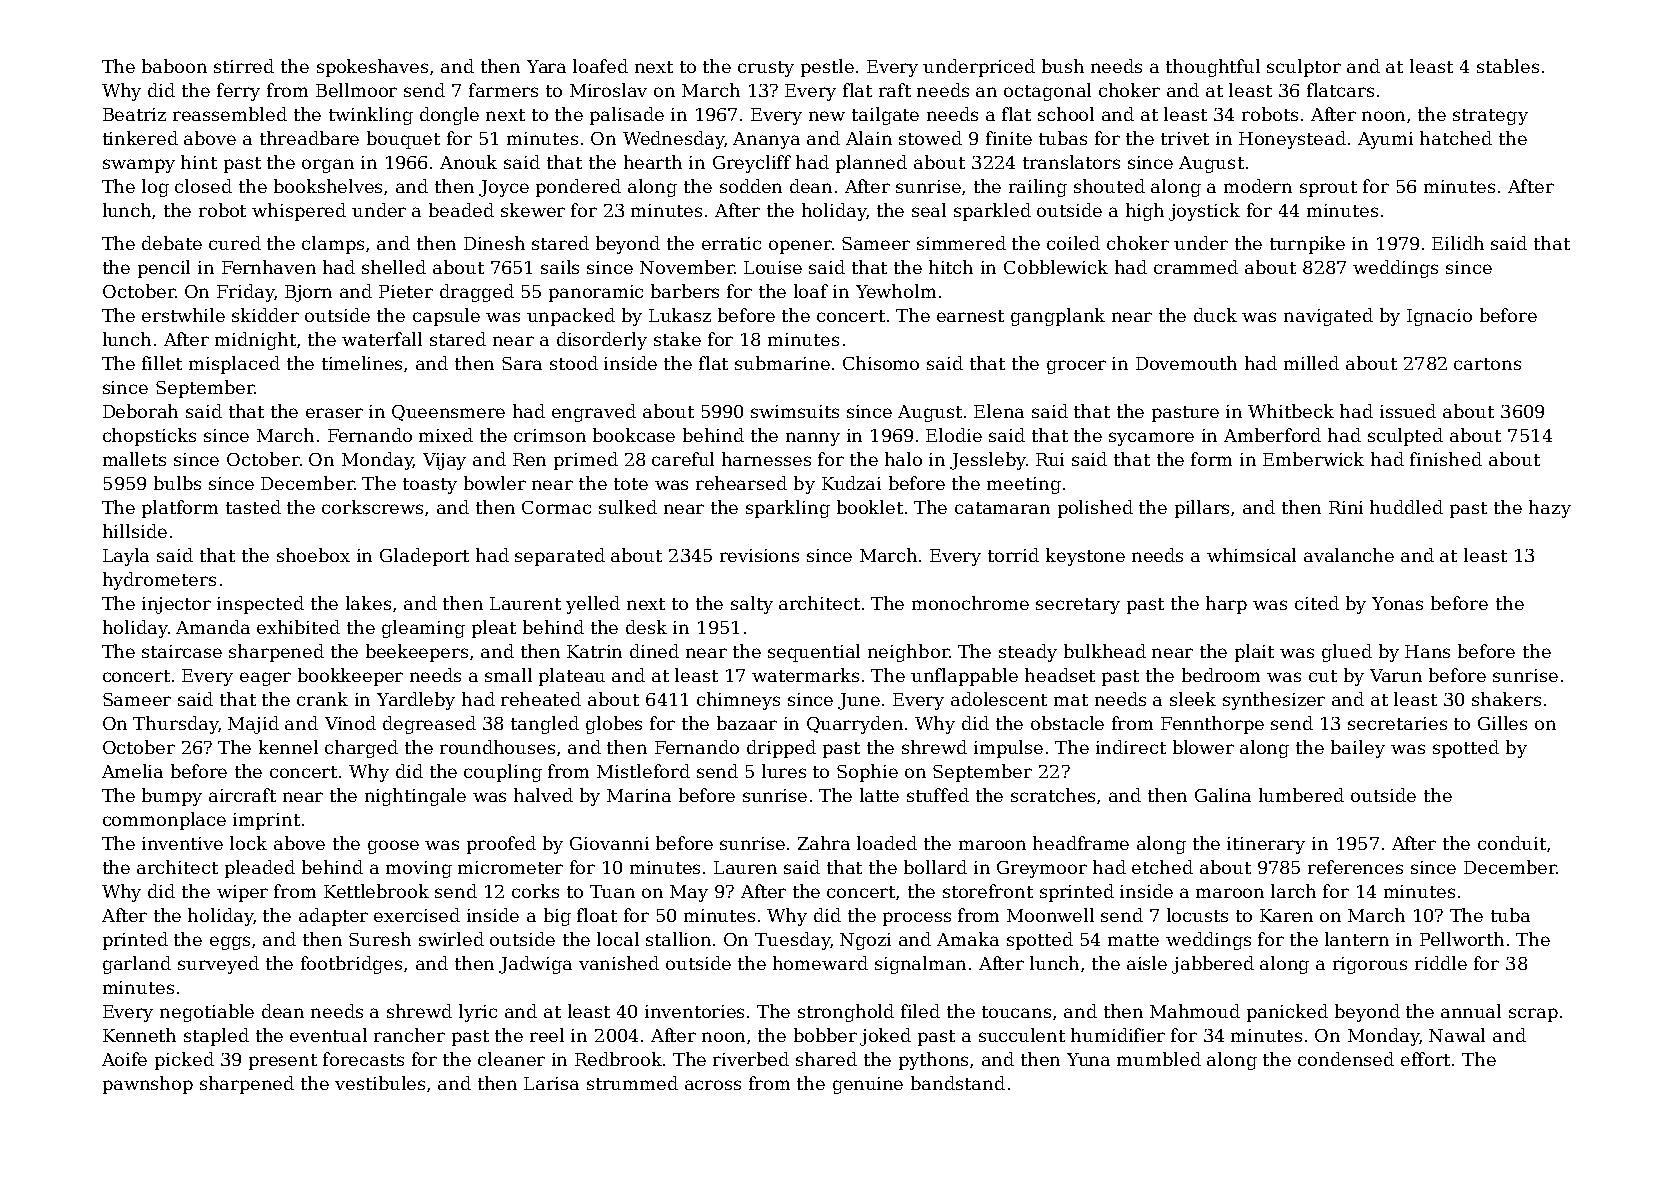 The width and height of the screenshot is (1674, 1184). I want to click on Fennthorpe, so click(1212, 725).
